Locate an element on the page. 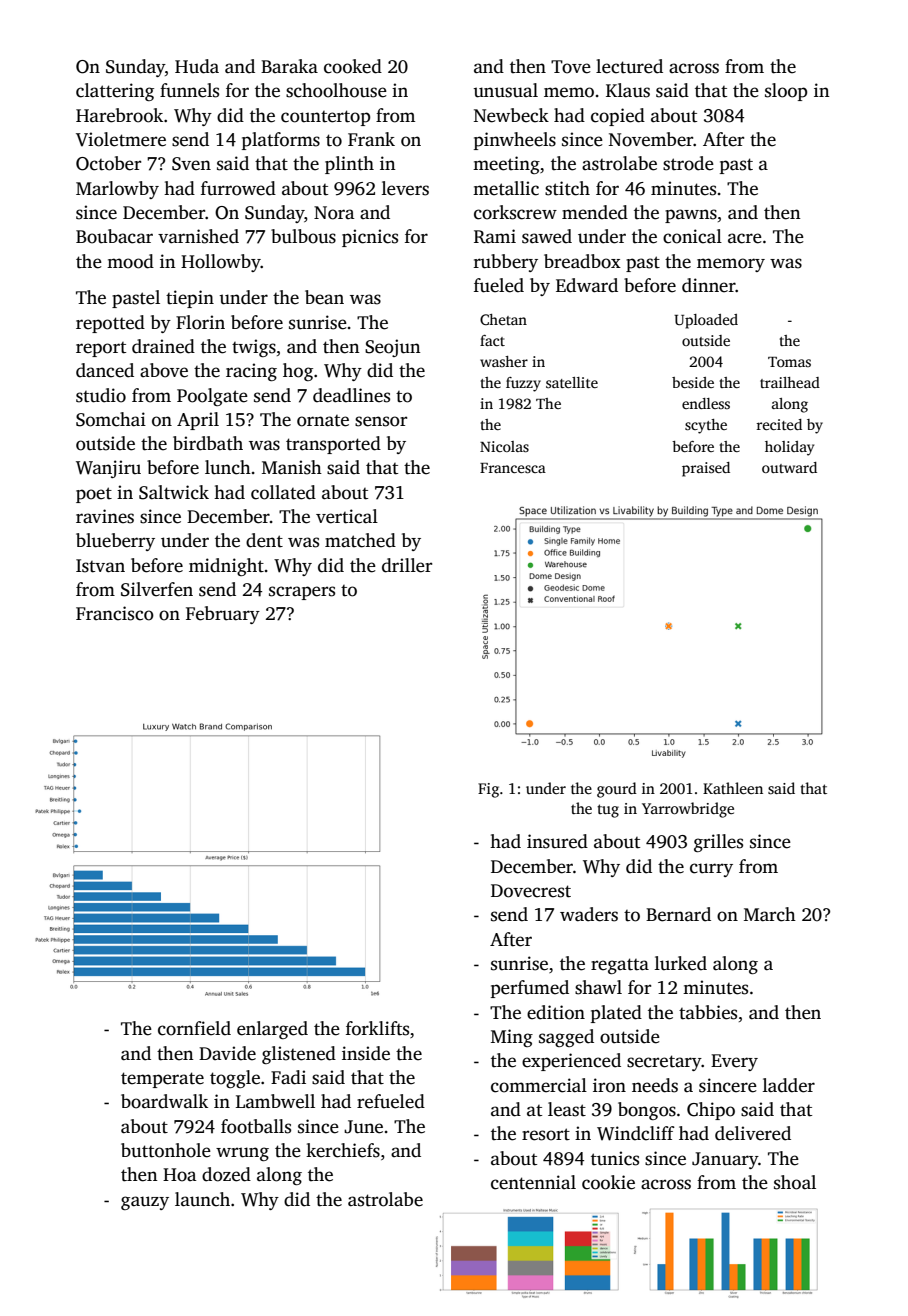 This document has height=1316, width=908. delivered is located at coordinates (753, 1133).
